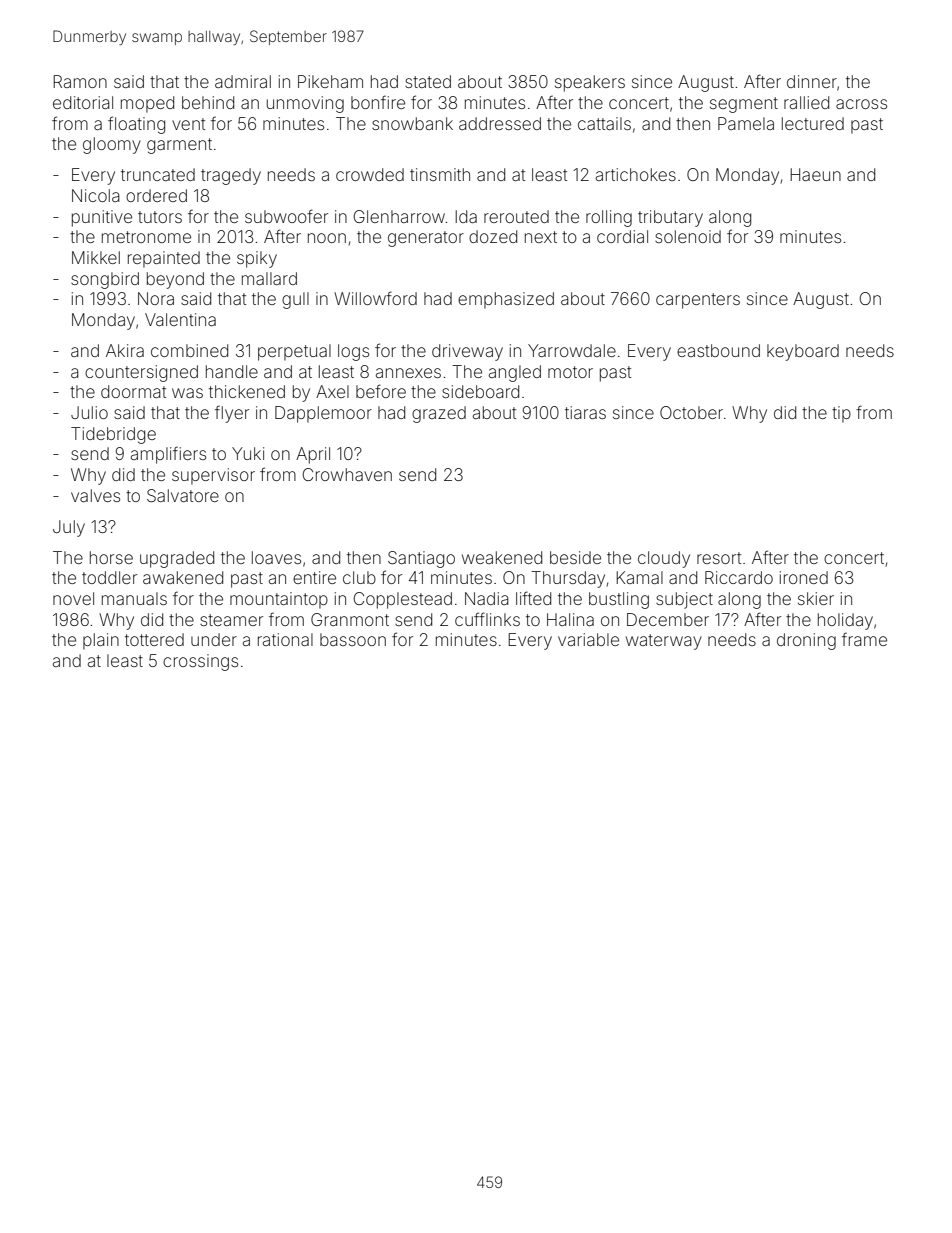 The image size is (952, 1233). I want to click on July, so click(69, 528).
